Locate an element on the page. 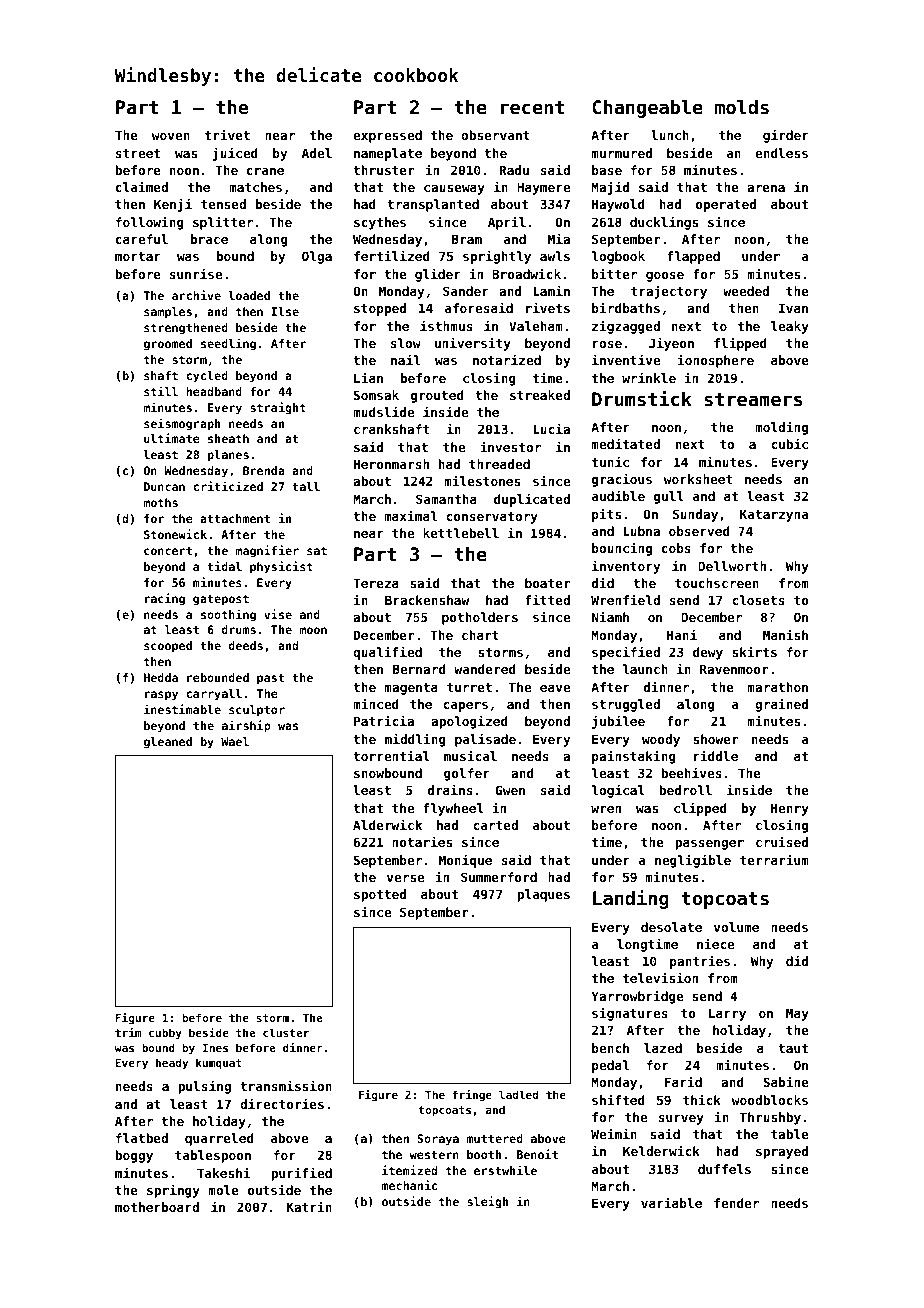  brace is located at coordinates (209, 239).
